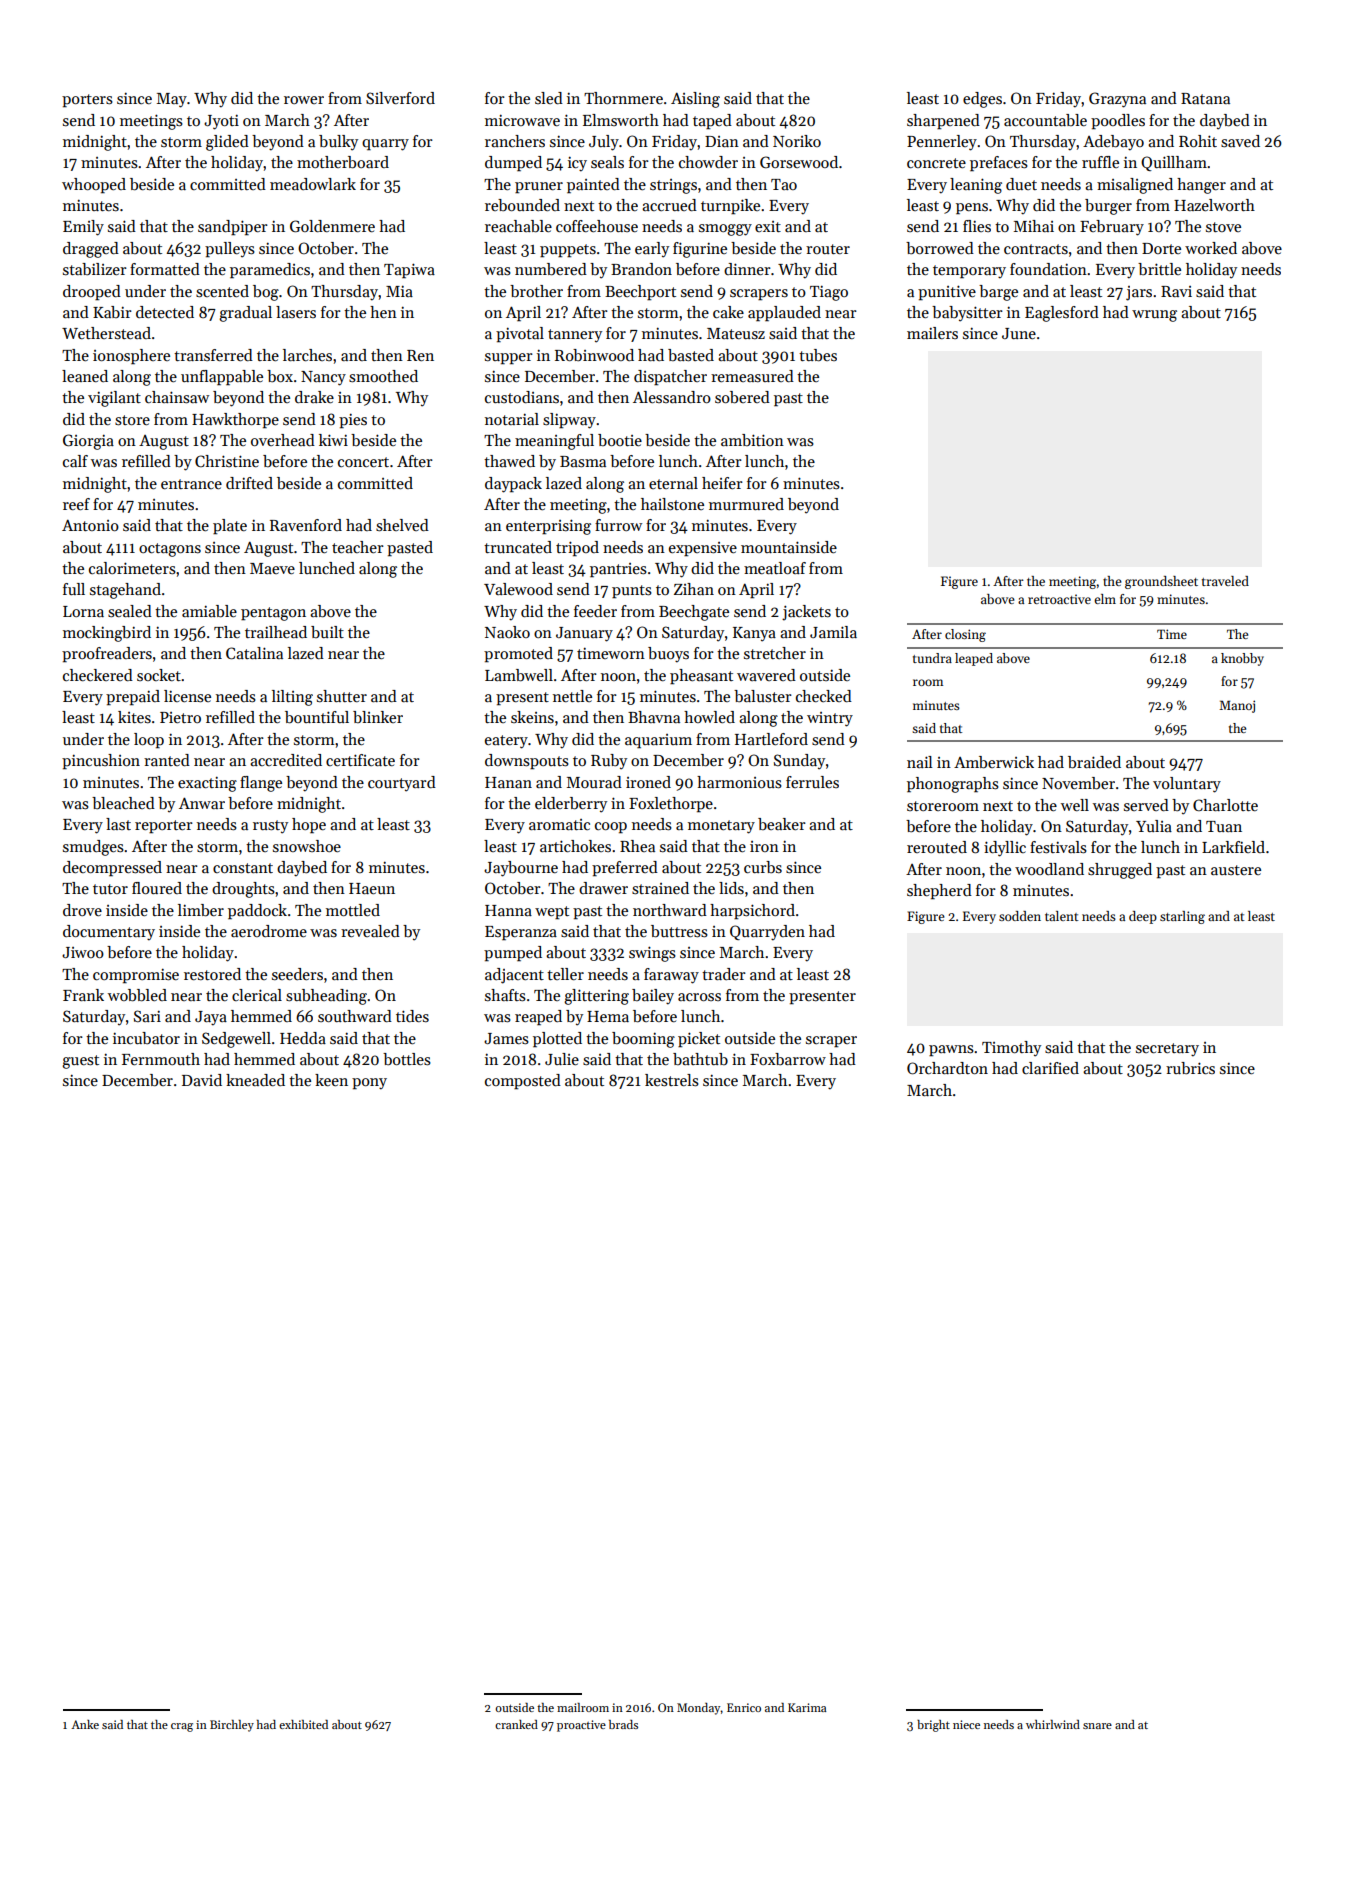 The width and height of the screenshot is (1345, 1902). Describe the element at coordinates (172, 100) in the screenshot. I see `May` at that location.
